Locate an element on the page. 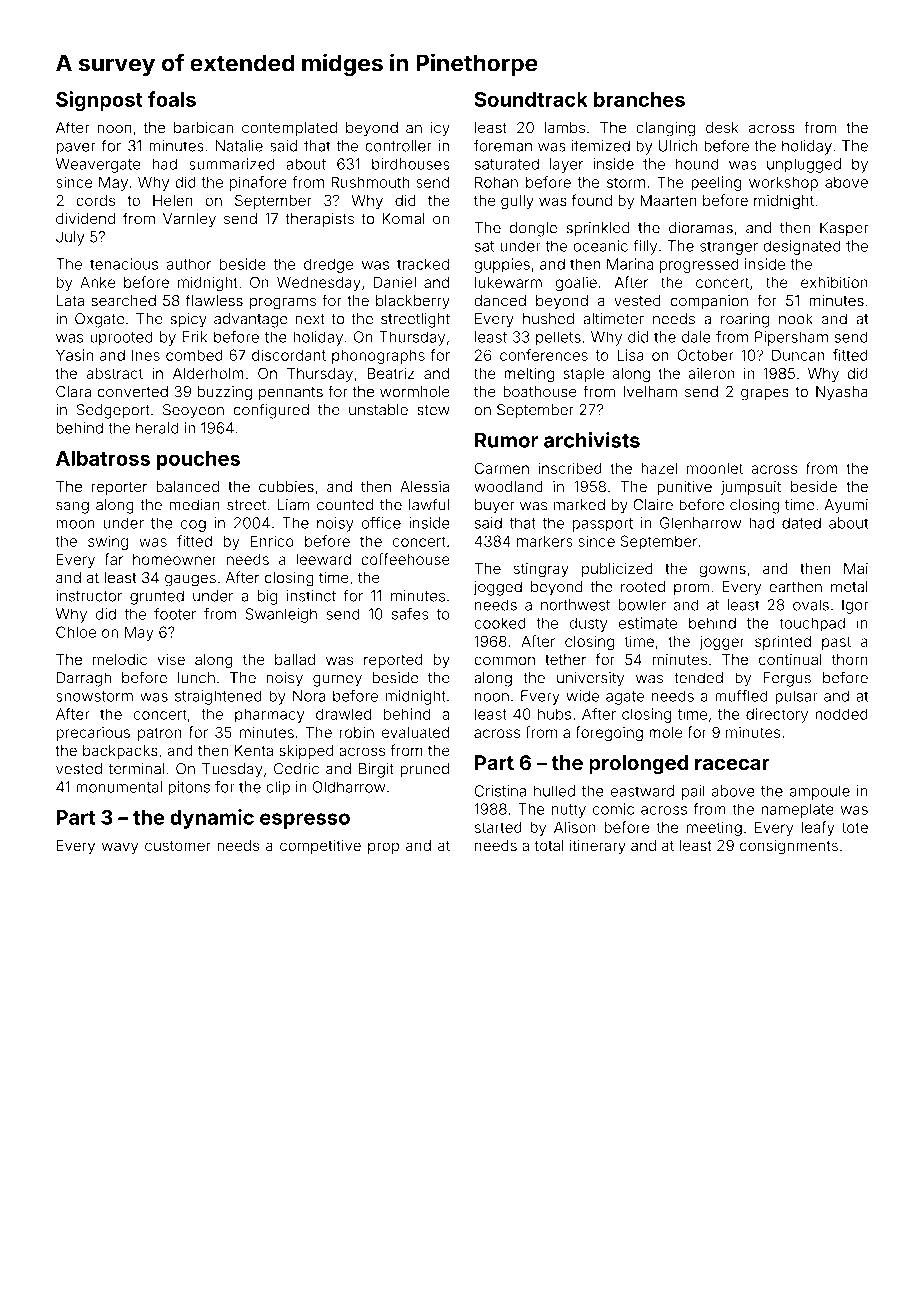 This image has height=1314, width=924. Signpost is located at coordinates (99, 101).
